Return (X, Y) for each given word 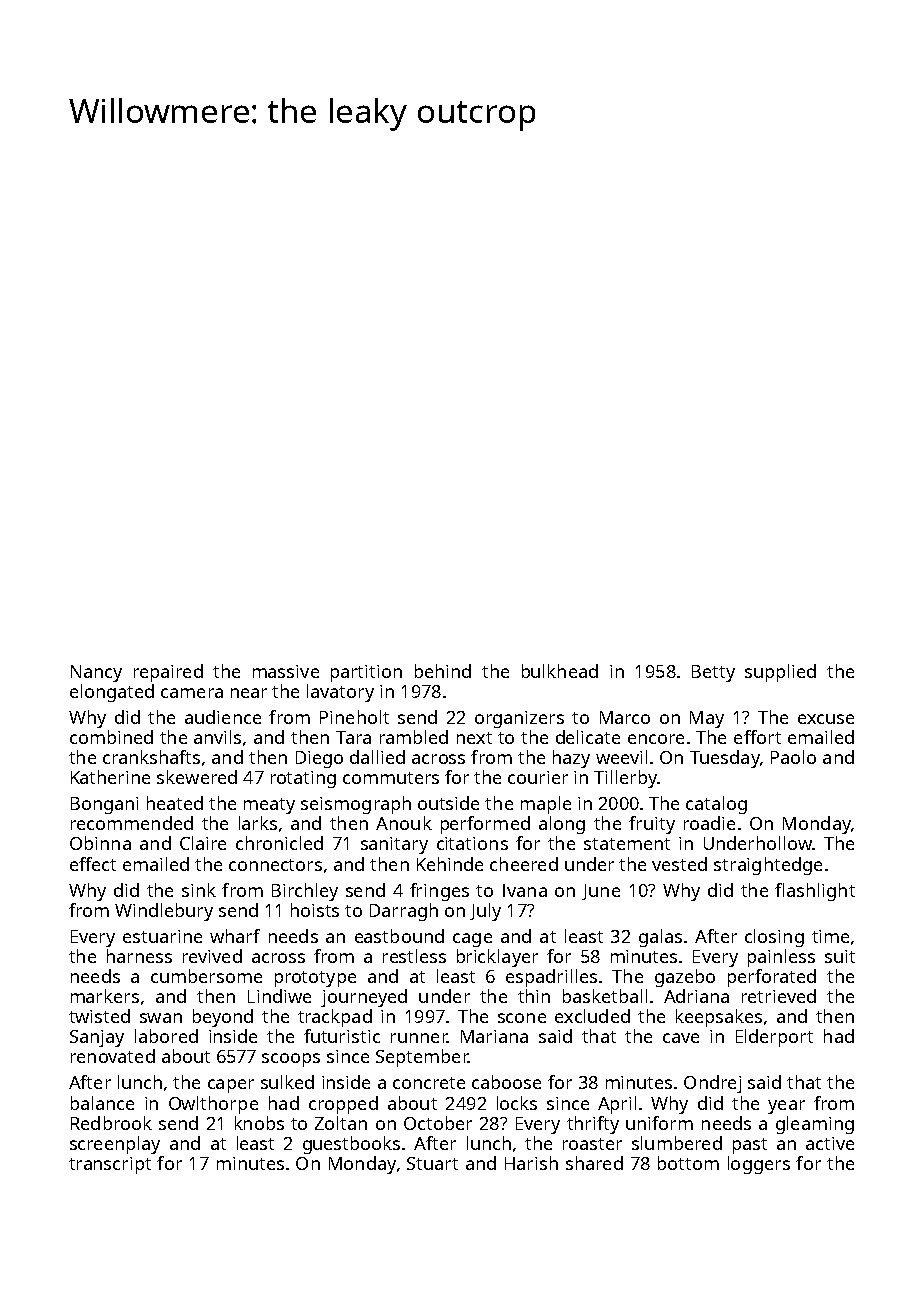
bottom (688, 1163)
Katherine (110, 777)
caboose (506, 1082)
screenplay (115, 1145)
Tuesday (725, 759)
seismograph (356, 805)
